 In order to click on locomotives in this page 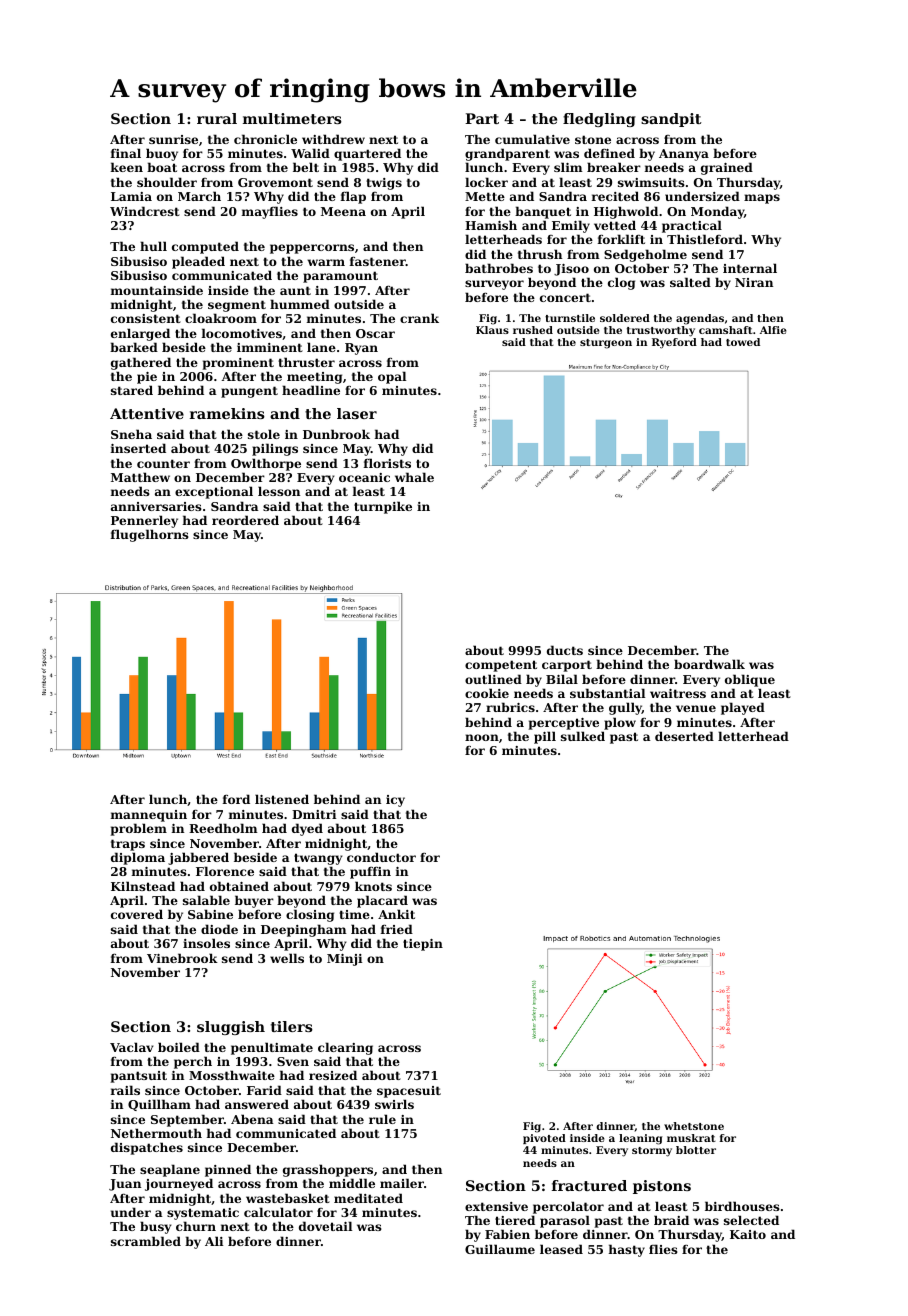, I will do `click(242, 333)`.
